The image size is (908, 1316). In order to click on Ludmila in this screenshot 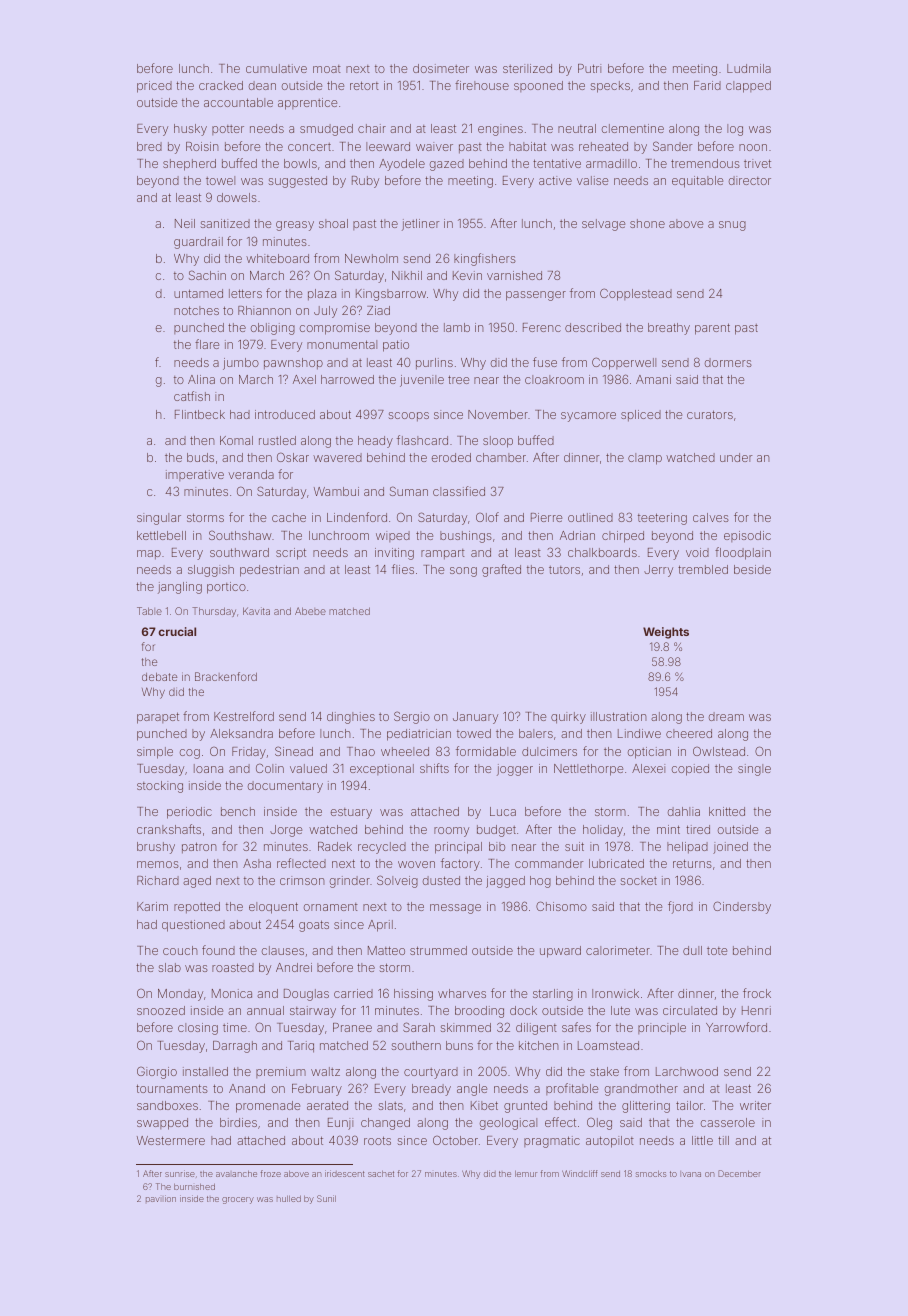, I will do `click(749, 68)`.
